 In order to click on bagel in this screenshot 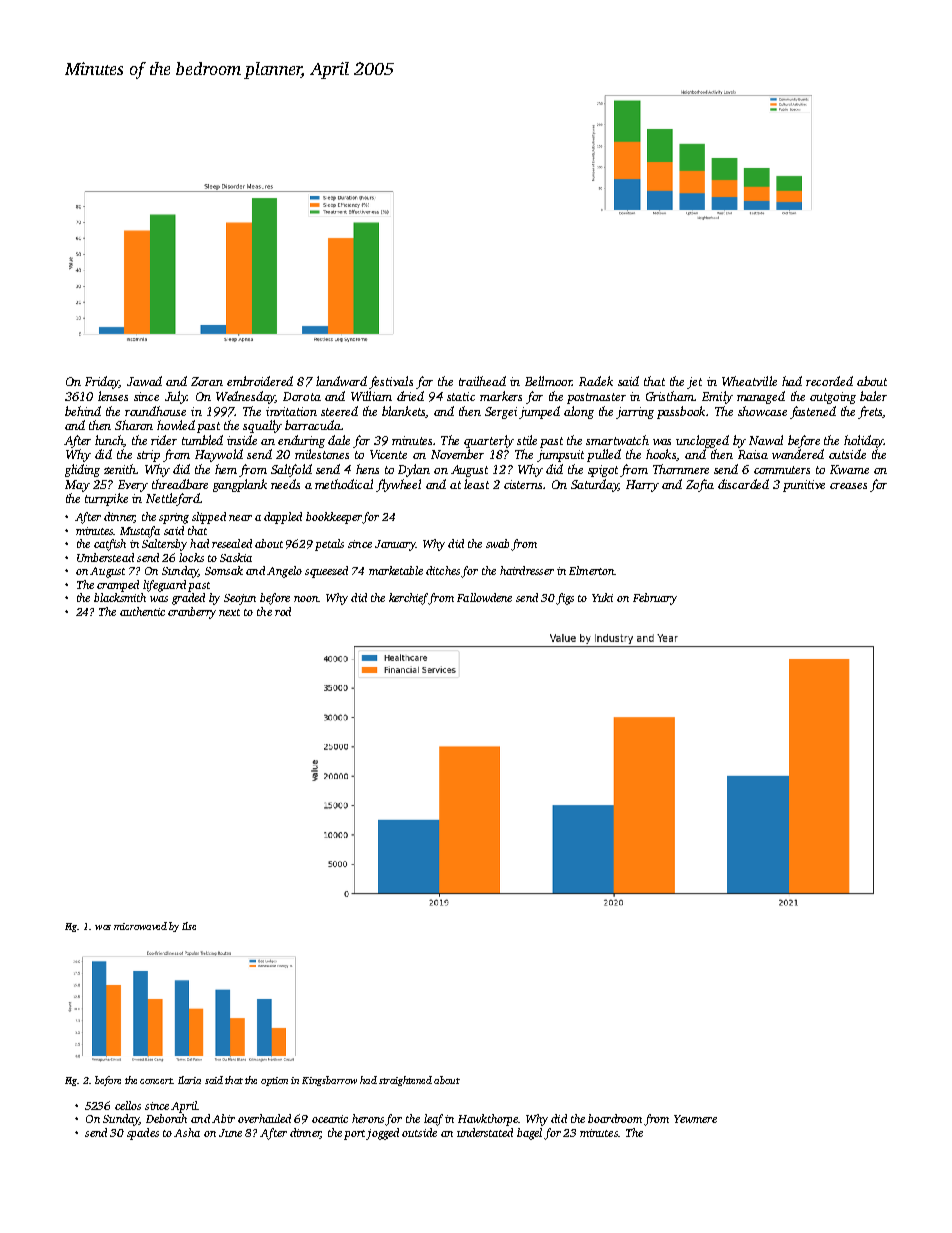, I will do `click(529, 1134)`.
